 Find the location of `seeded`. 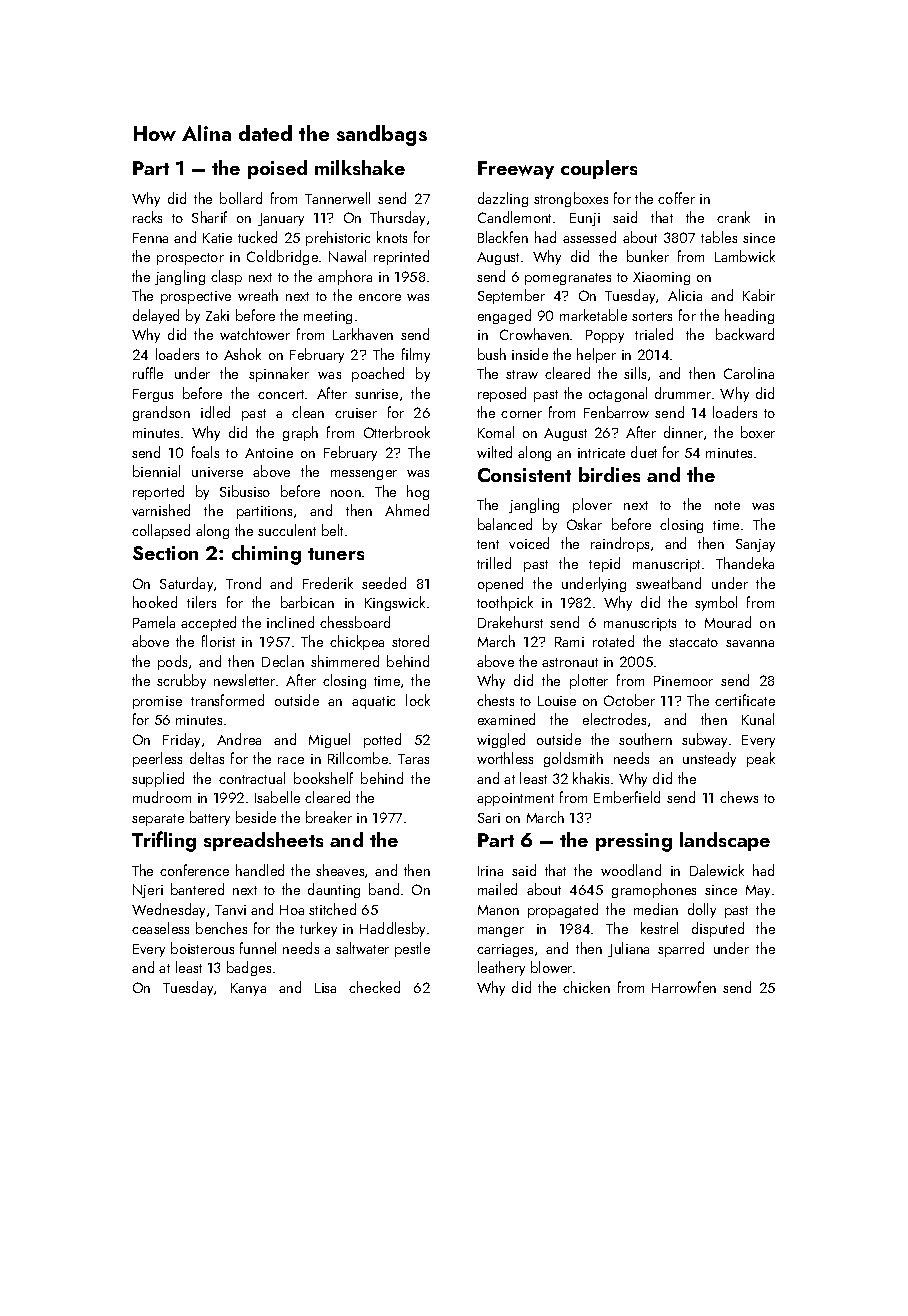

seeded is located at coordinates (384, 583).
